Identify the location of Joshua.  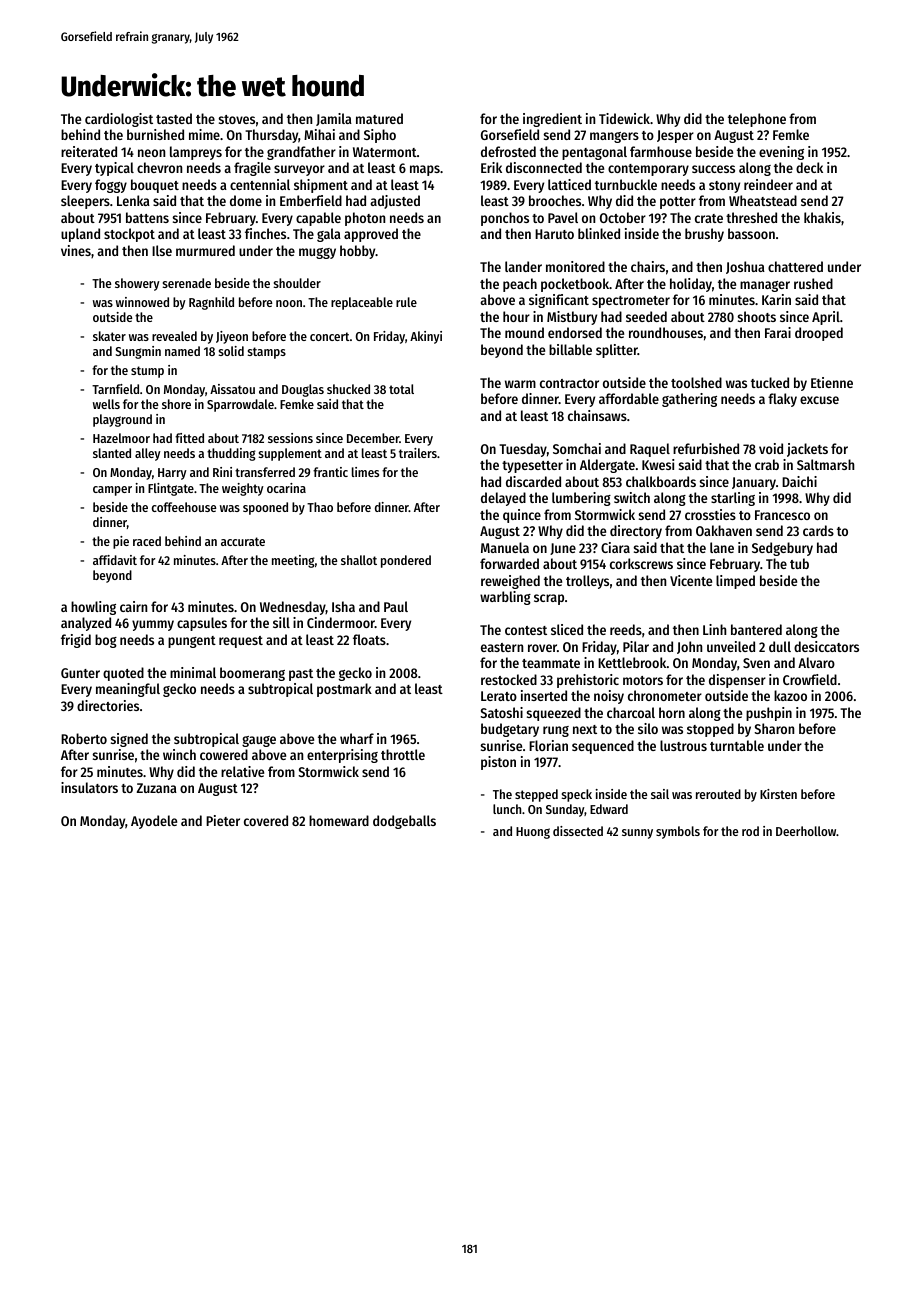
(745, 267).
